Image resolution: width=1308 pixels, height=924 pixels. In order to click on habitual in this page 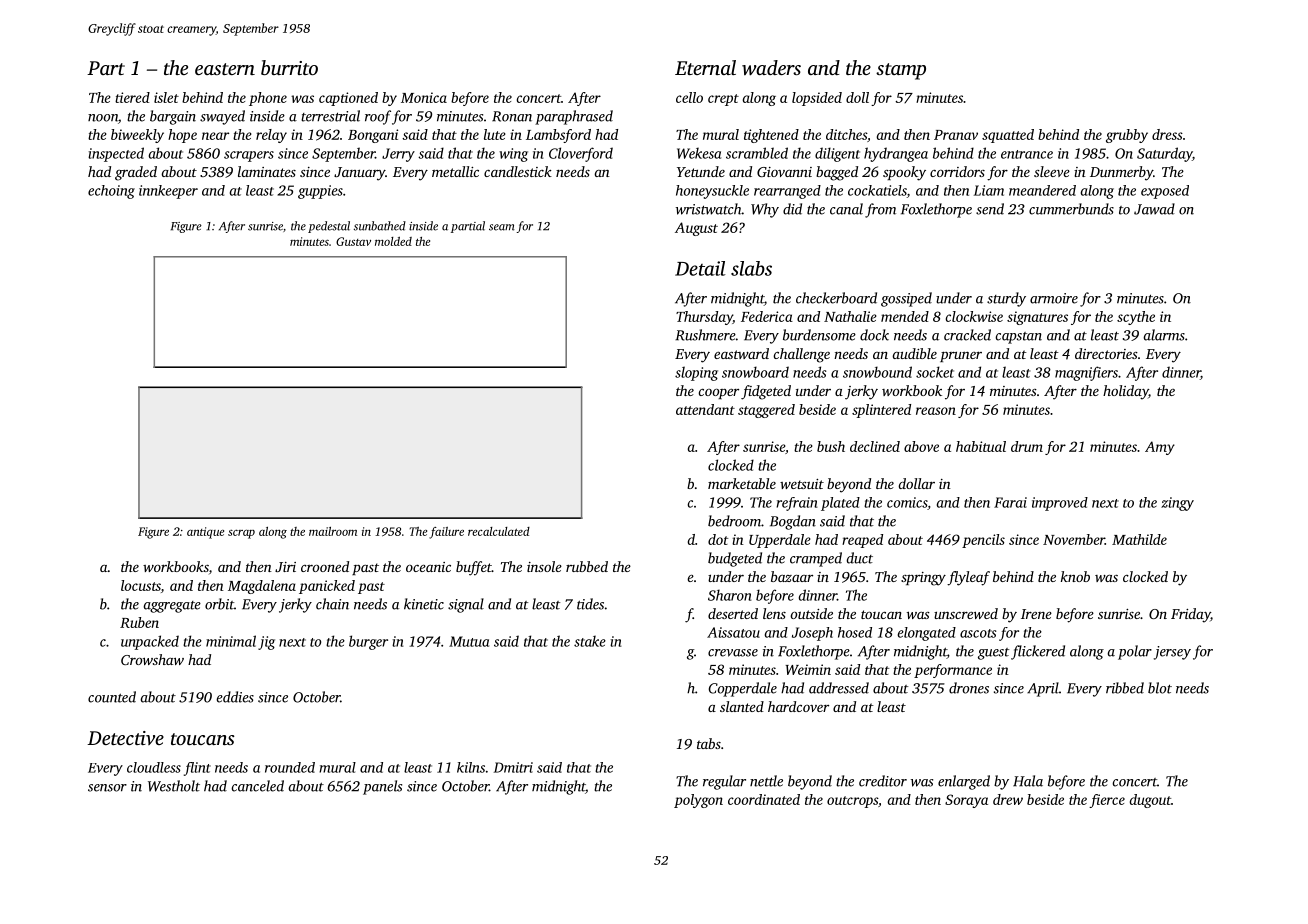, I will do `click(981, 446)`.
